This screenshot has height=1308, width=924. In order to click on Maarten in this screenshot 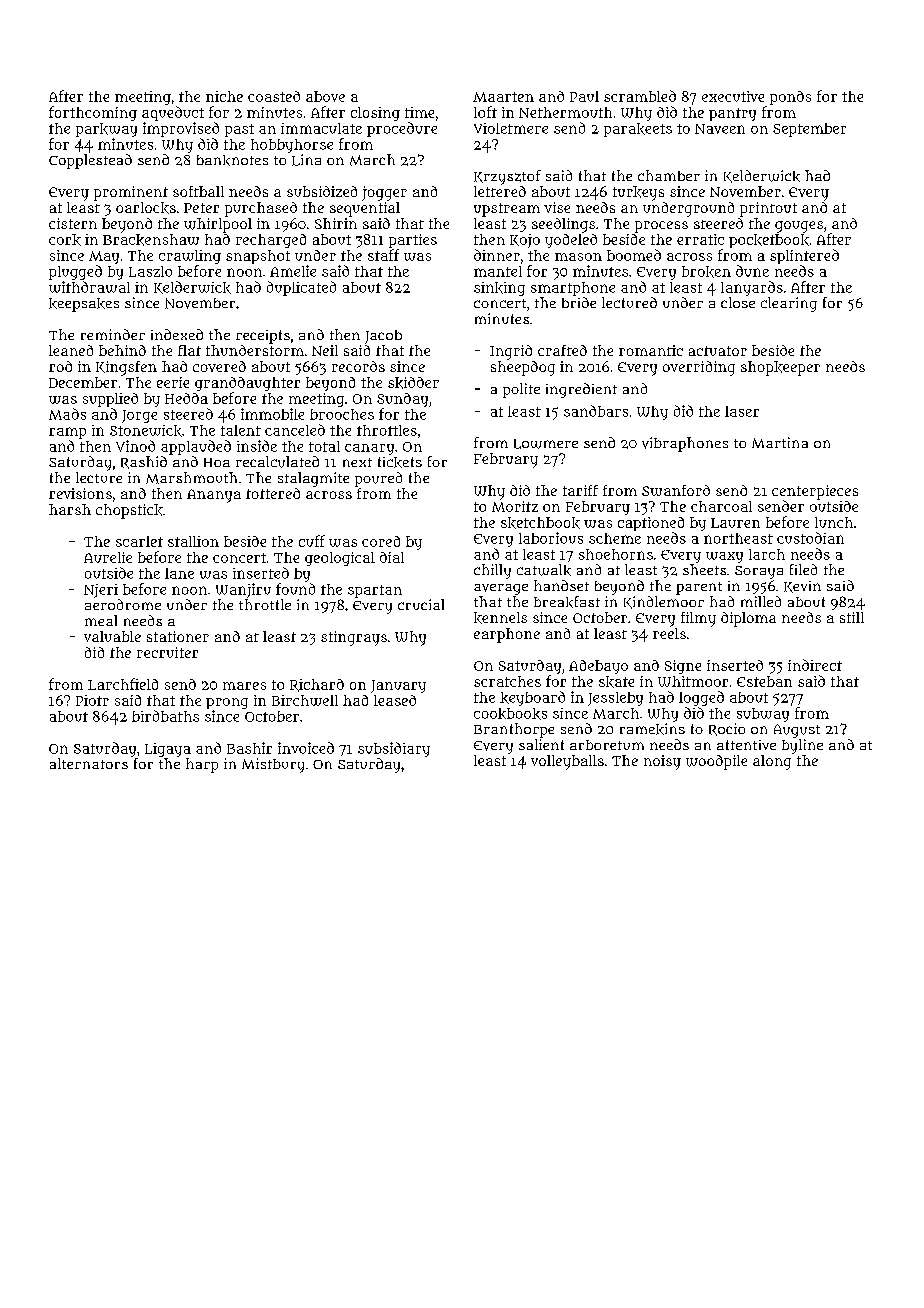, I will do `click(503, 97)`.
